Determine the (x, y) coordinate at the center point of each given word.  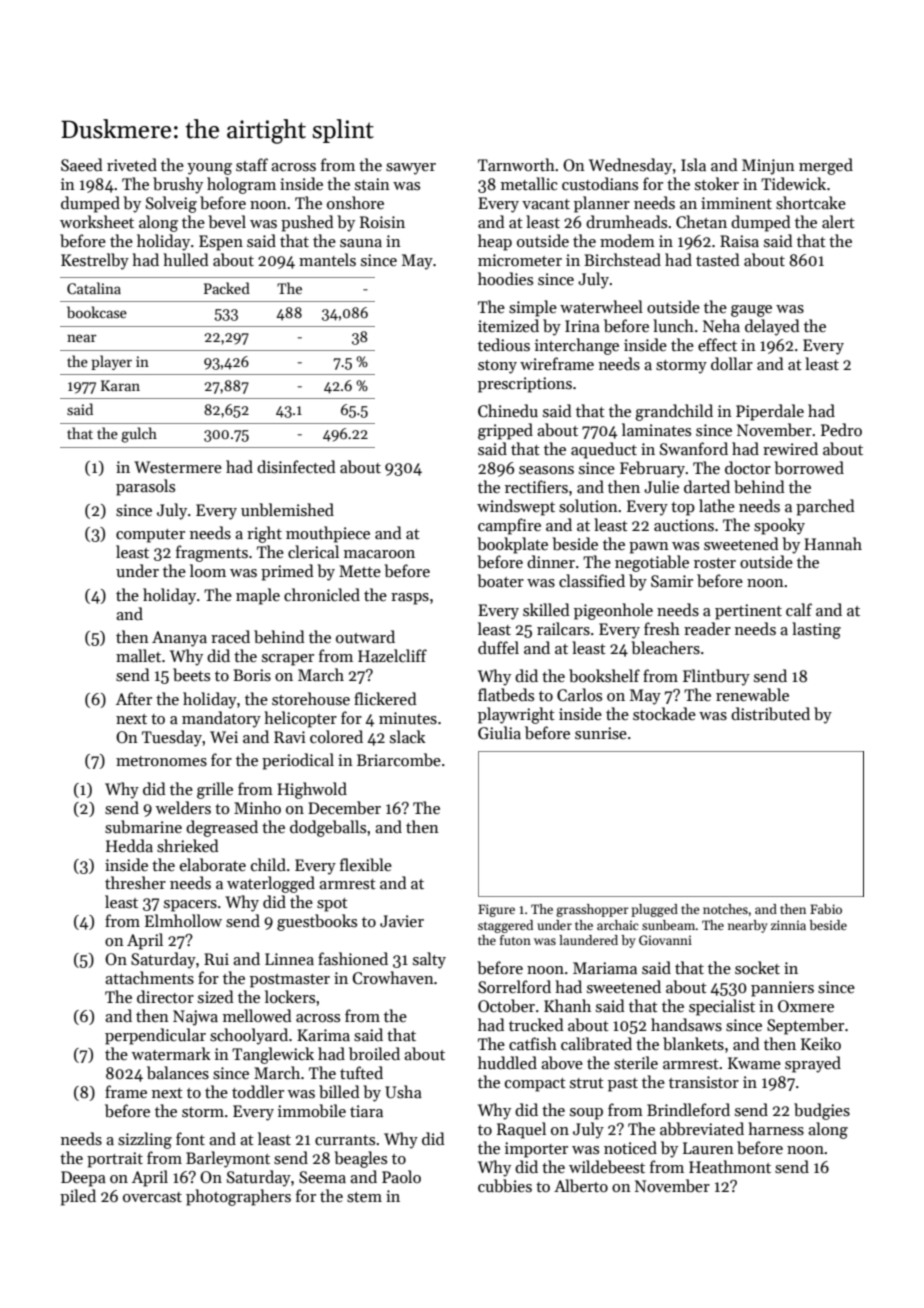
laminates (656, 429)
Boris (252, 675)
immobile (312, 1111)
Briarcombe (399, 759)
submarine (143, 827)
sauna (361, 243)
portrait (115, 1160)
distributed (770, 714)
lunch (673, 325)
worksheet (97, 221)
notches (725, 909)
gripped (505, 431)
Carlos (579, 694)
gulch (139, 435)
